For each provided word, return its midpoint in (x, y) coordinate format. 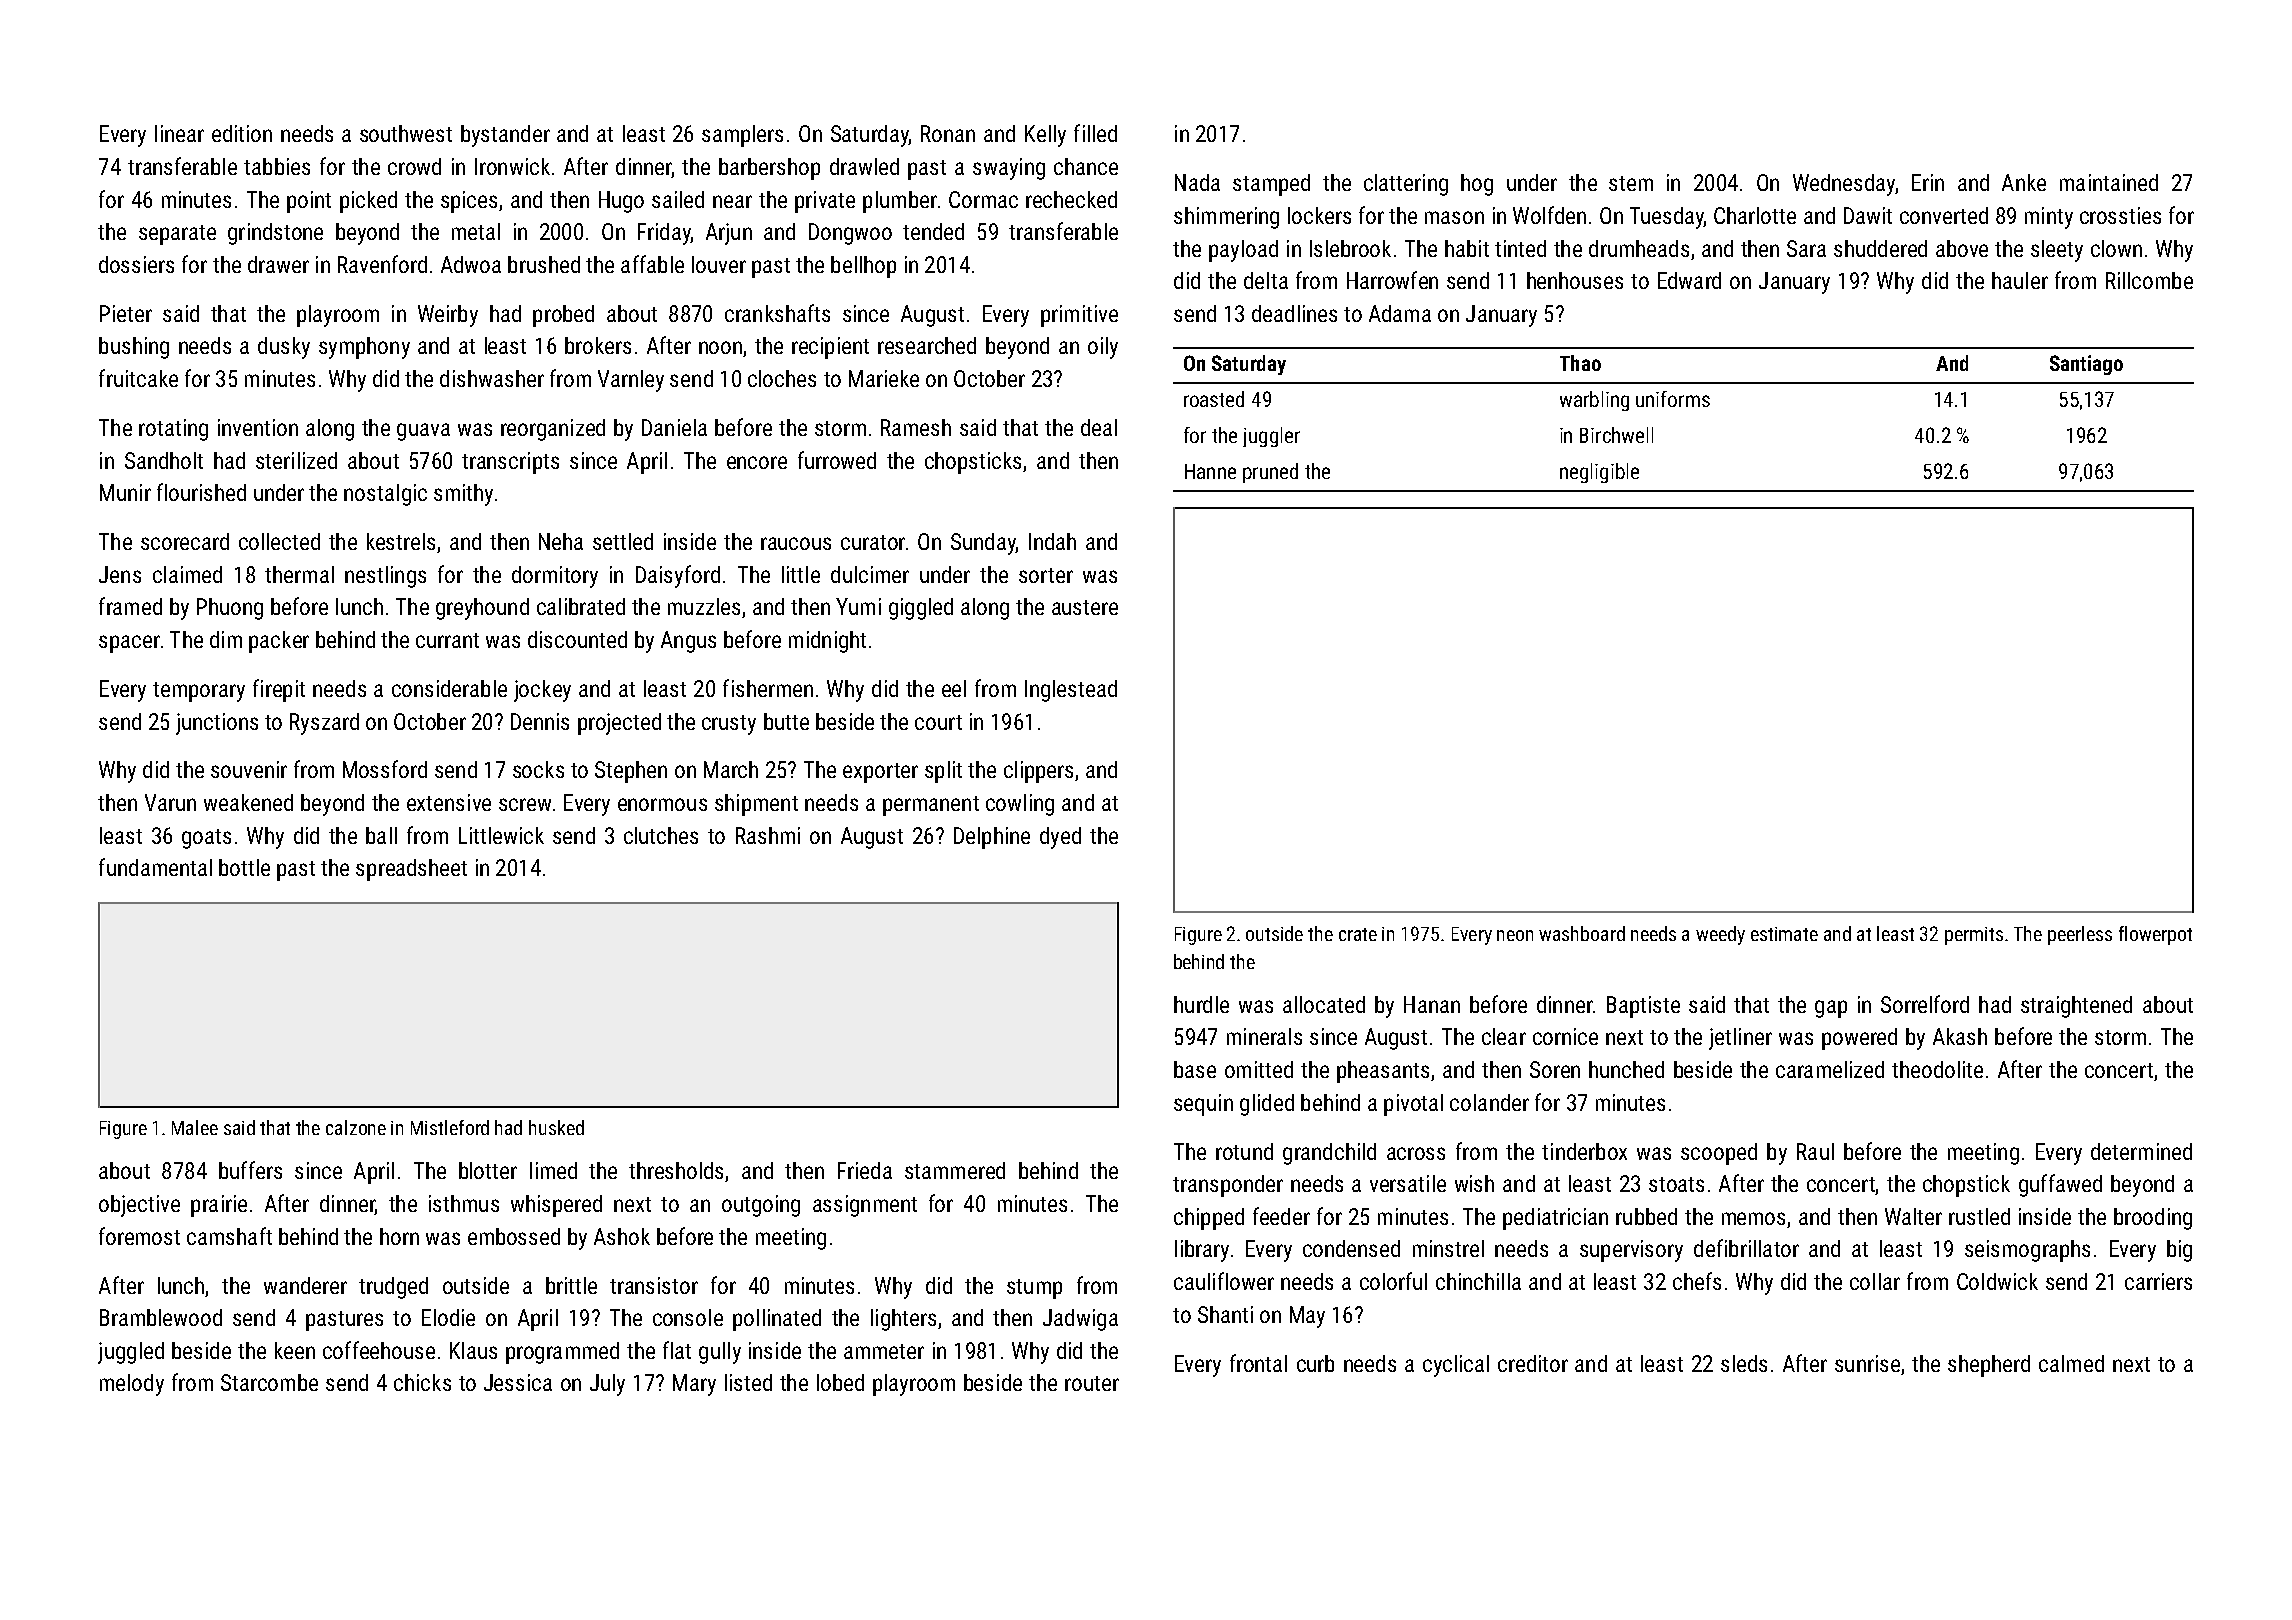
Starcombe (269, 1382)
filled (1095, 133)
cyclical (1456, 1366)
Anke (2024, 182)
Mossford (385, 769)
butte (786, 721)
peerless (2080, 935)
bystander (505, 136)
